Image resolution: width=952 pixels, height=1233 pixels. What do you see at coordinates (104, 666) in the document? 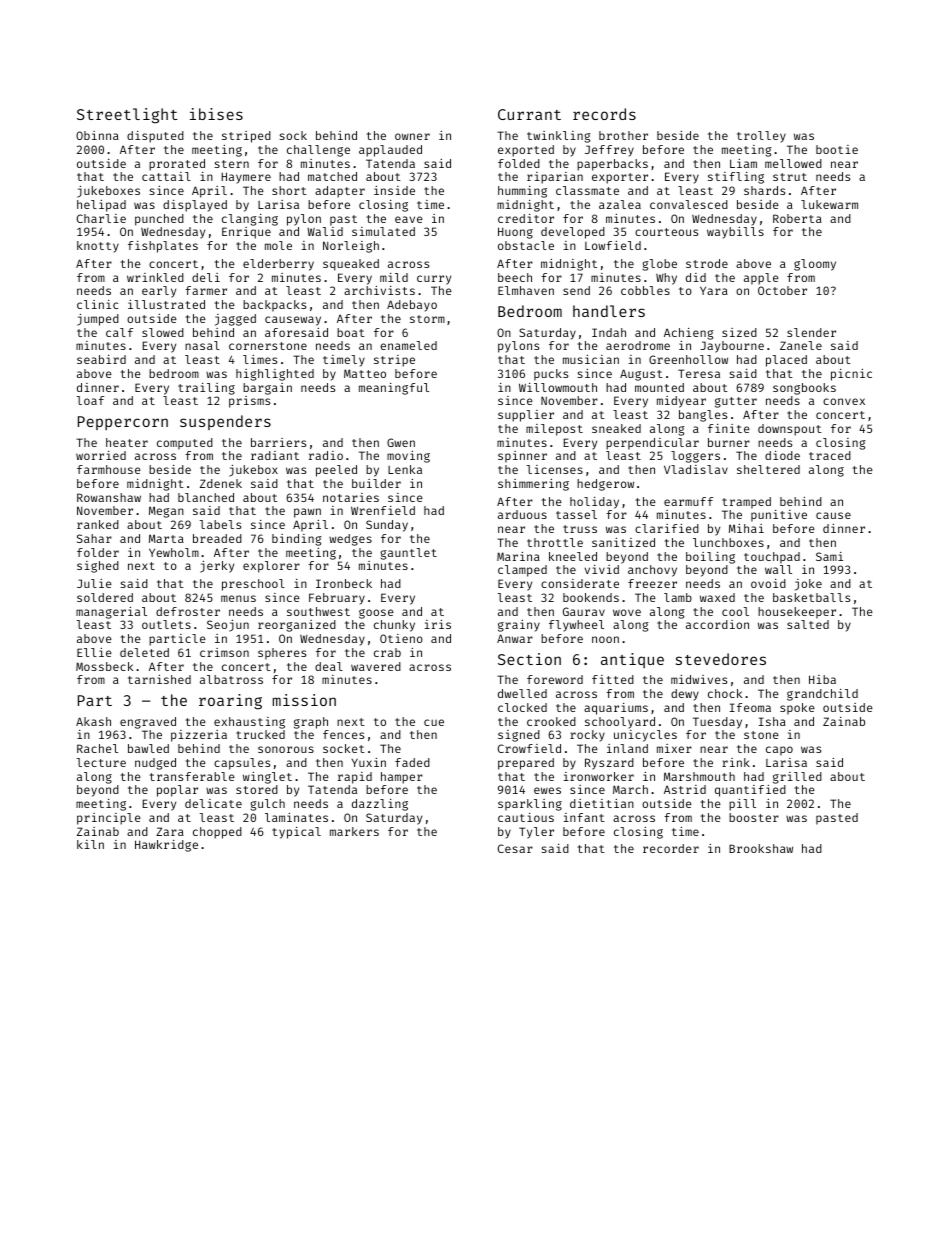
I see `Mossbeck` at bounding box center [104, 666].
